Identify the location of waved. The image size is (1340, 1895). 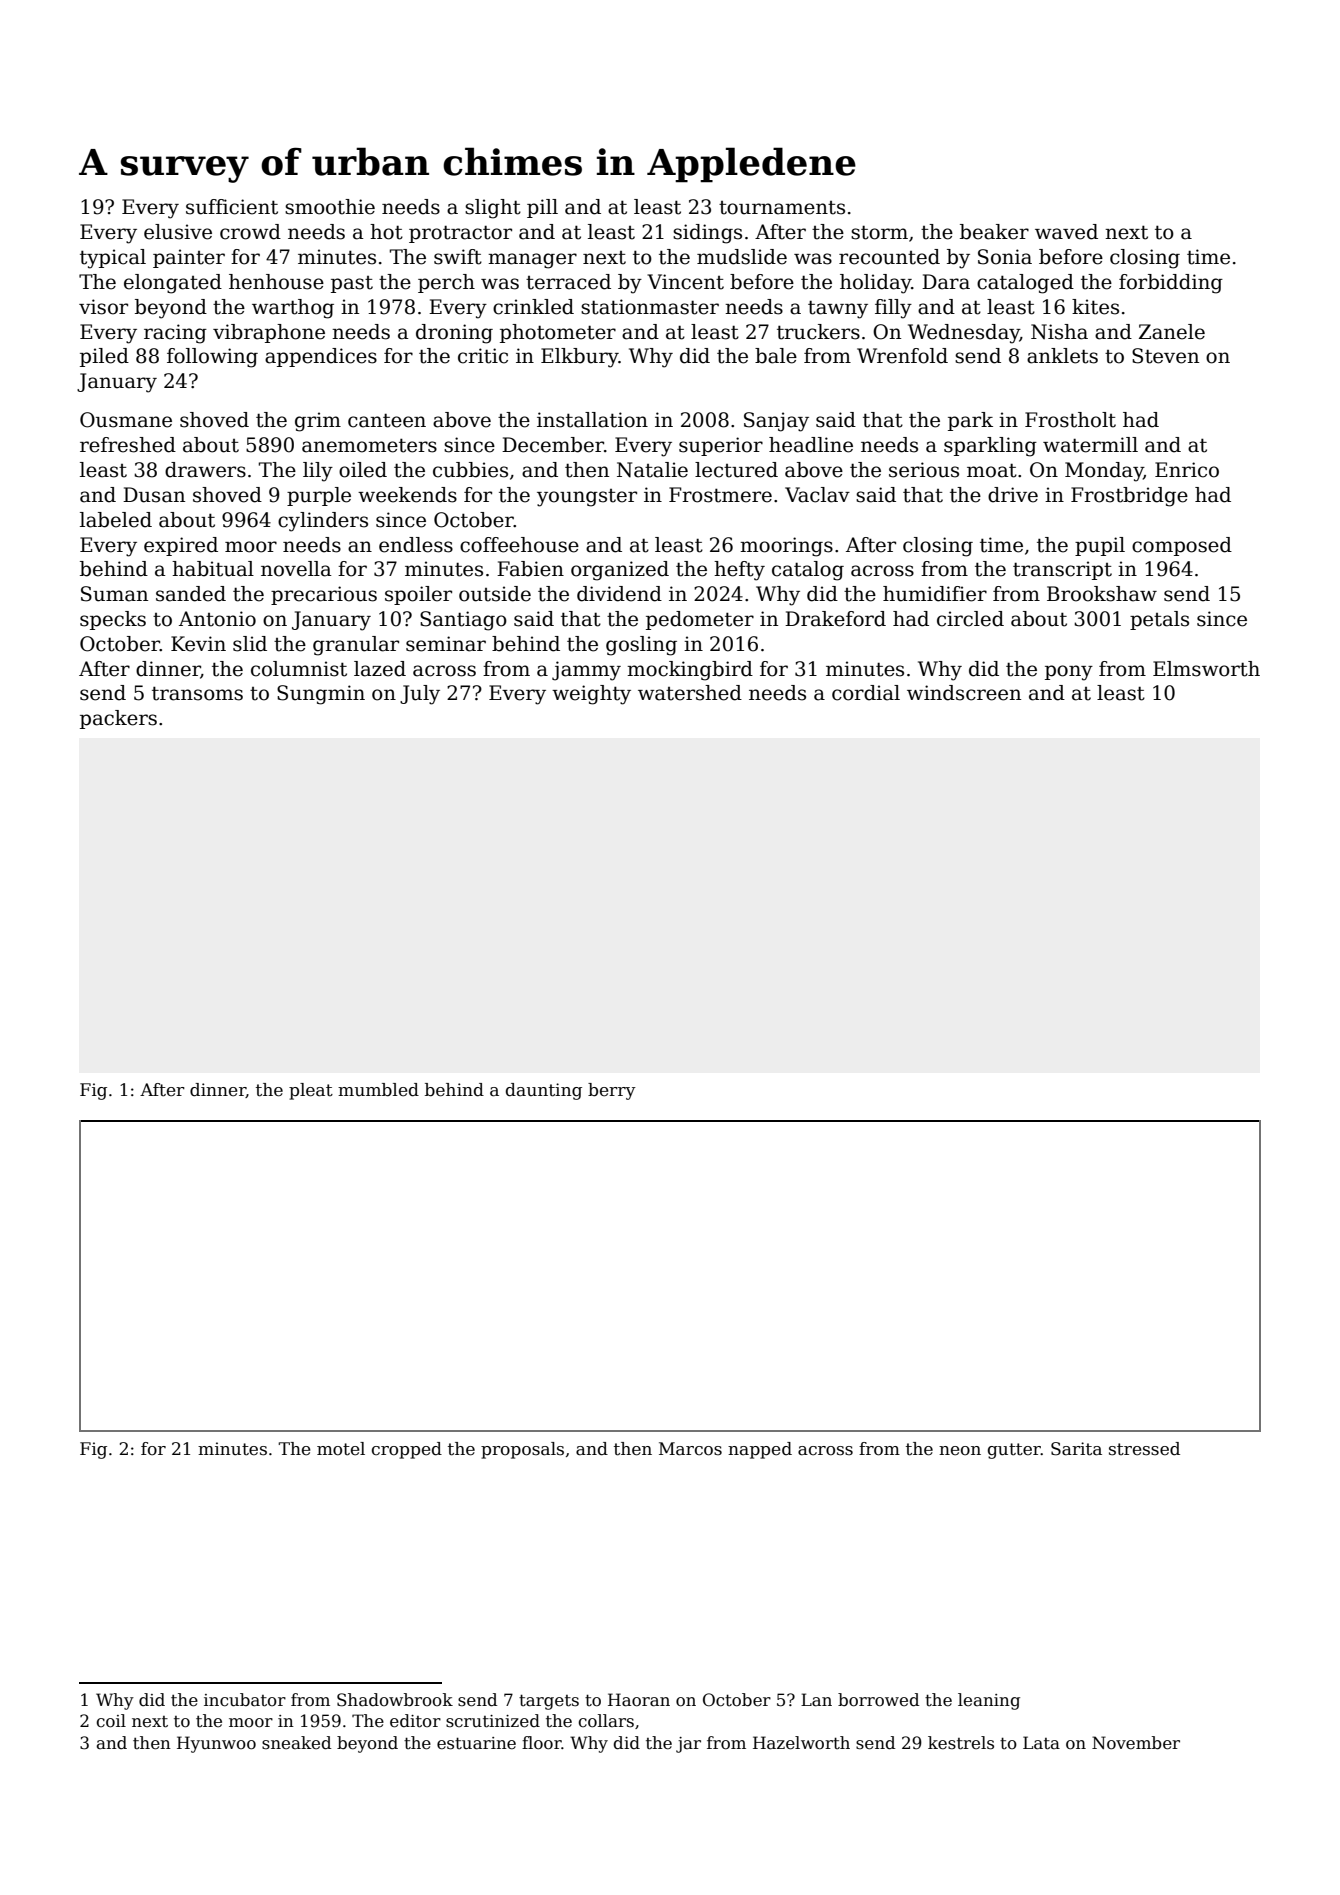
(1066, 232).
